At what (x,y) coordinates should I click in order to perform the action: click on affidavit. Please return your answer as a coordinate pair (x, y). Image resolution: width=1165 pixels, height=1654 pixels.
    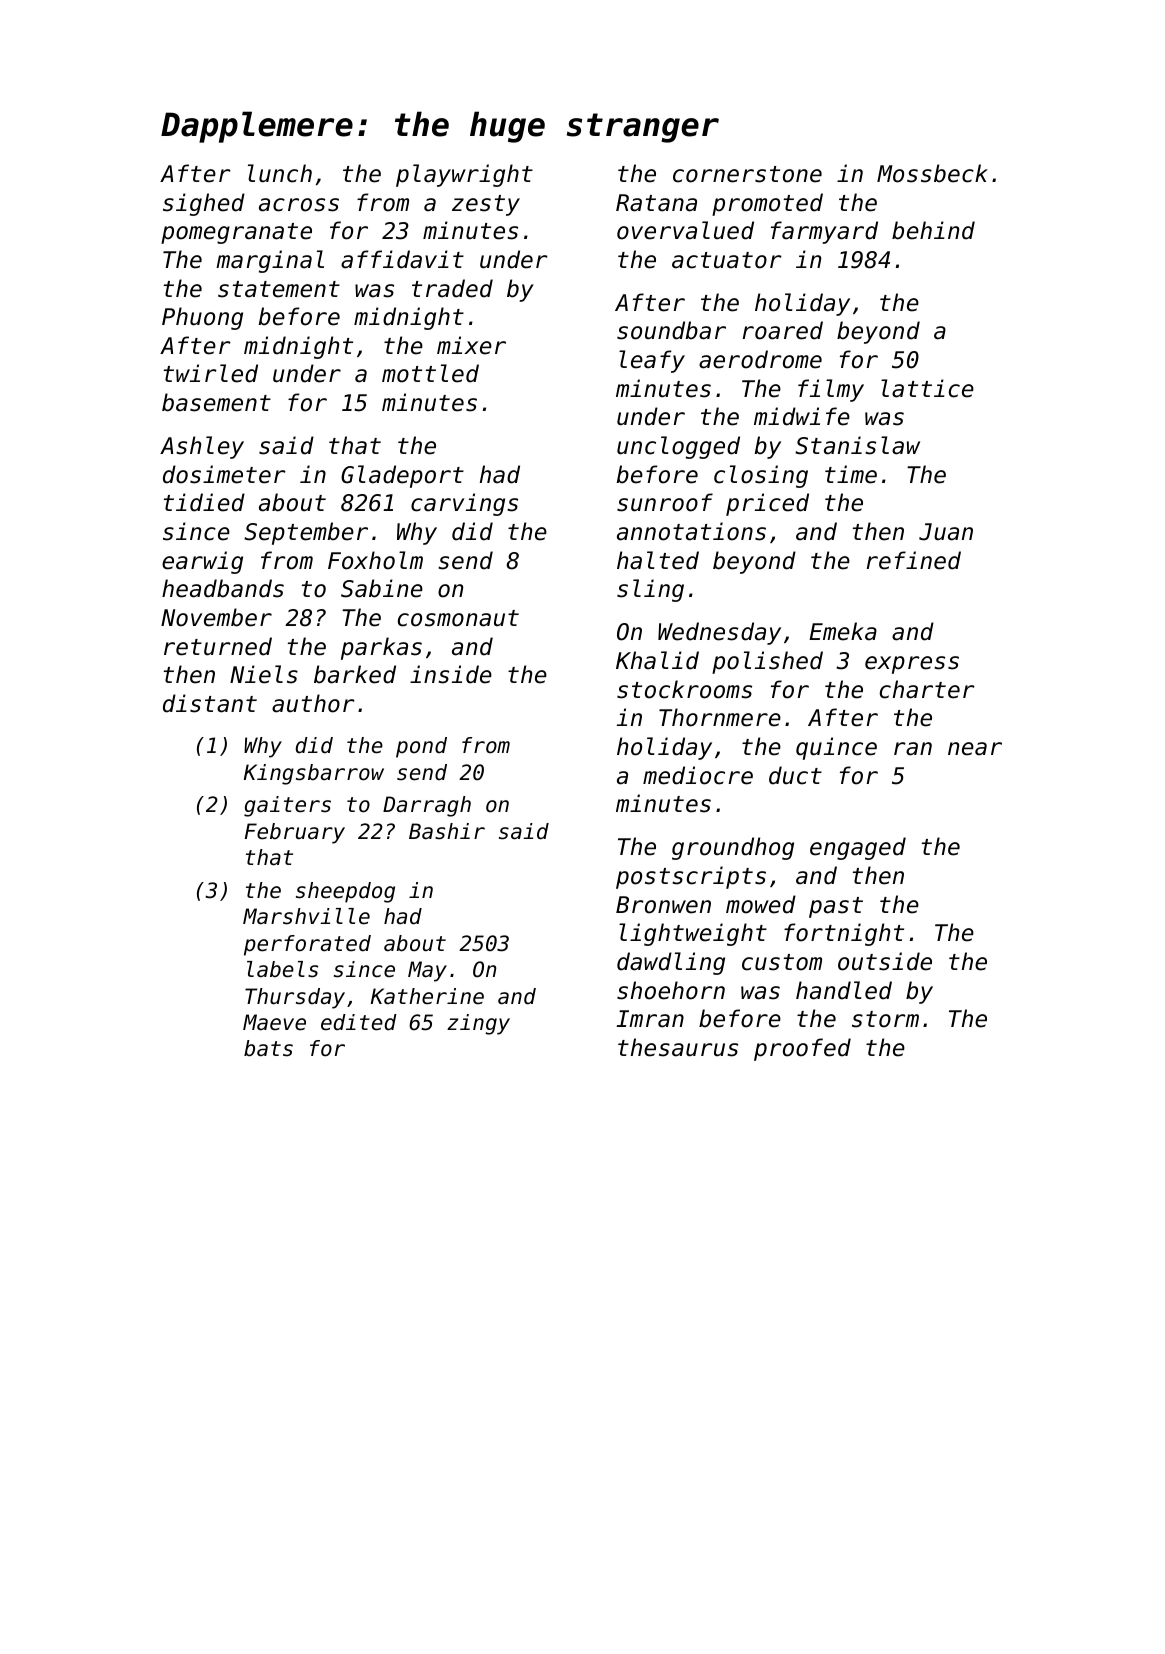
    Looking at the image, I should click on (402, 259).
